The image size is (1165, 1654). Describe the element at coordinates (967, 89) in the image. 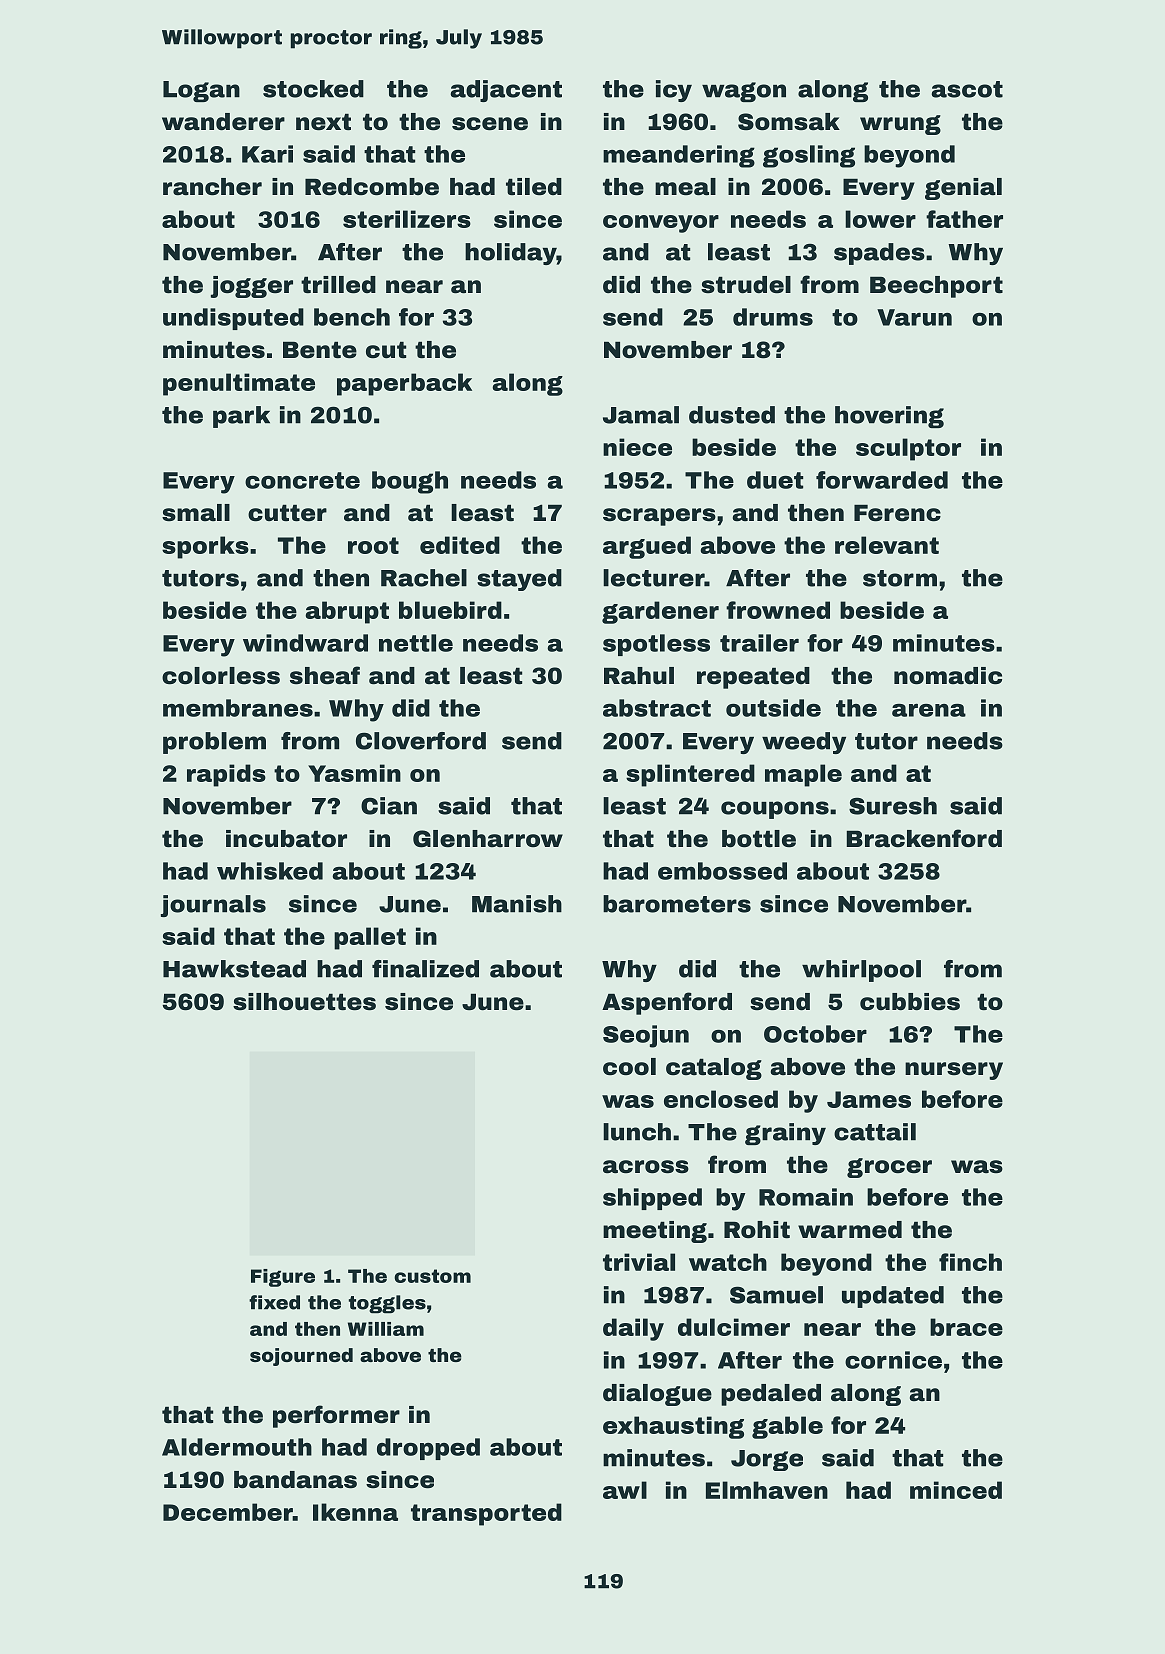

I see `ascot` at that location.
